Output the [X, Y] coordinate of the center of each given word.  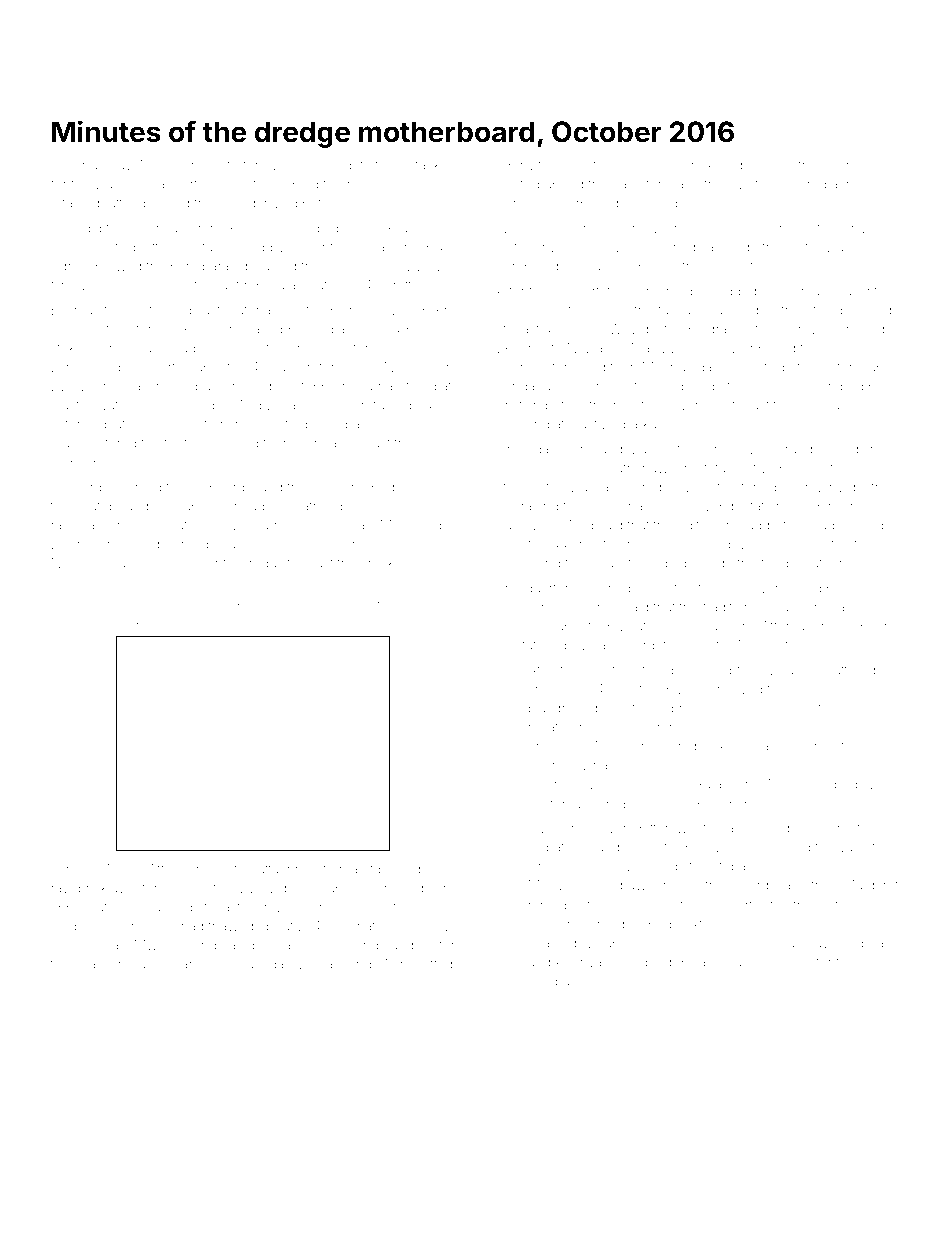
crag [764, 388]
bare [184, 266]
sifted [436, 963]
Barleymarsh [169, 965]
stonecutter [531, 487]
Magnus [667, 368]
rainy [66, 527]
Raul [397, 228]
